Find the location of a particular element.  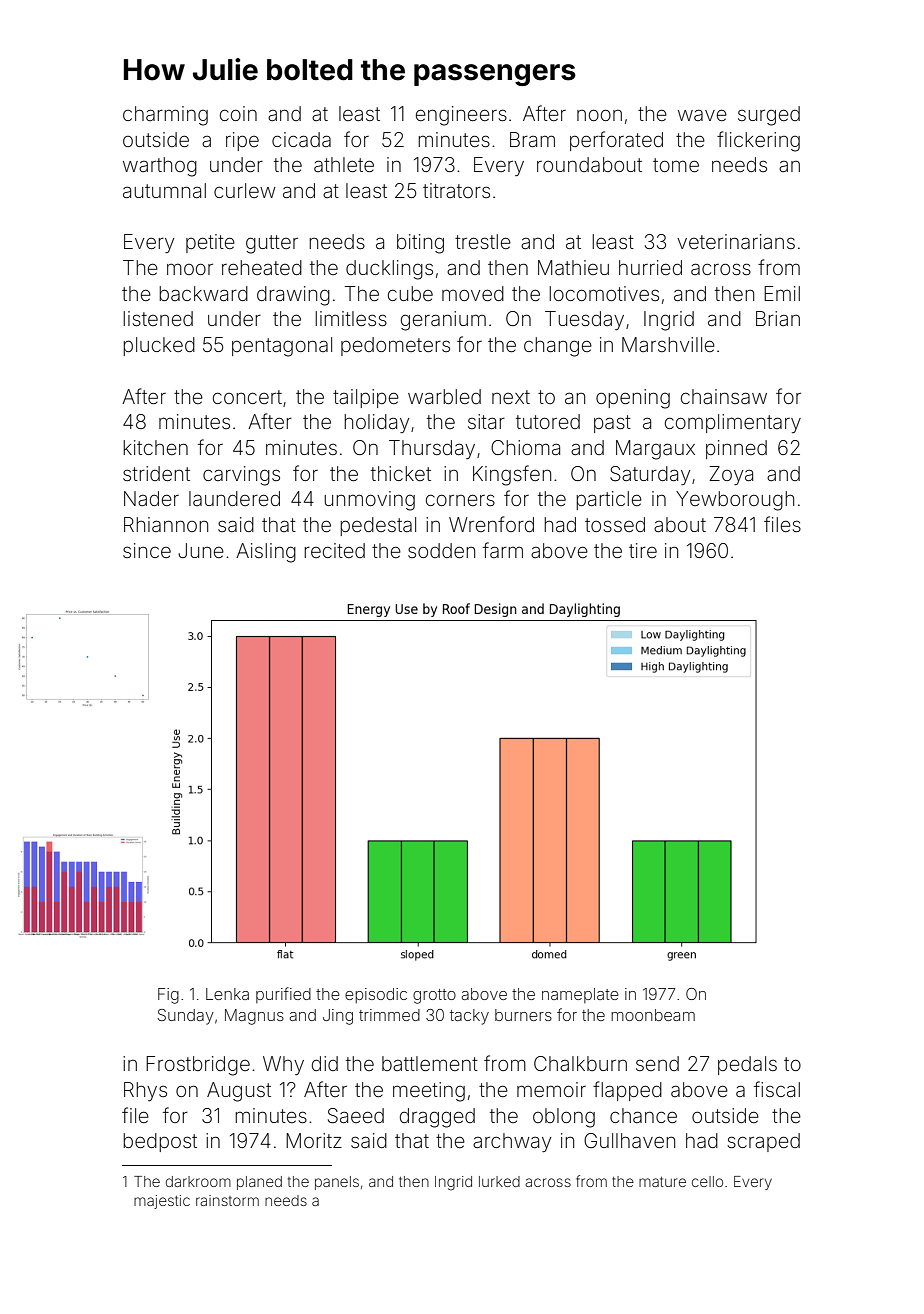

concert is located at coordinates (247, 397).
